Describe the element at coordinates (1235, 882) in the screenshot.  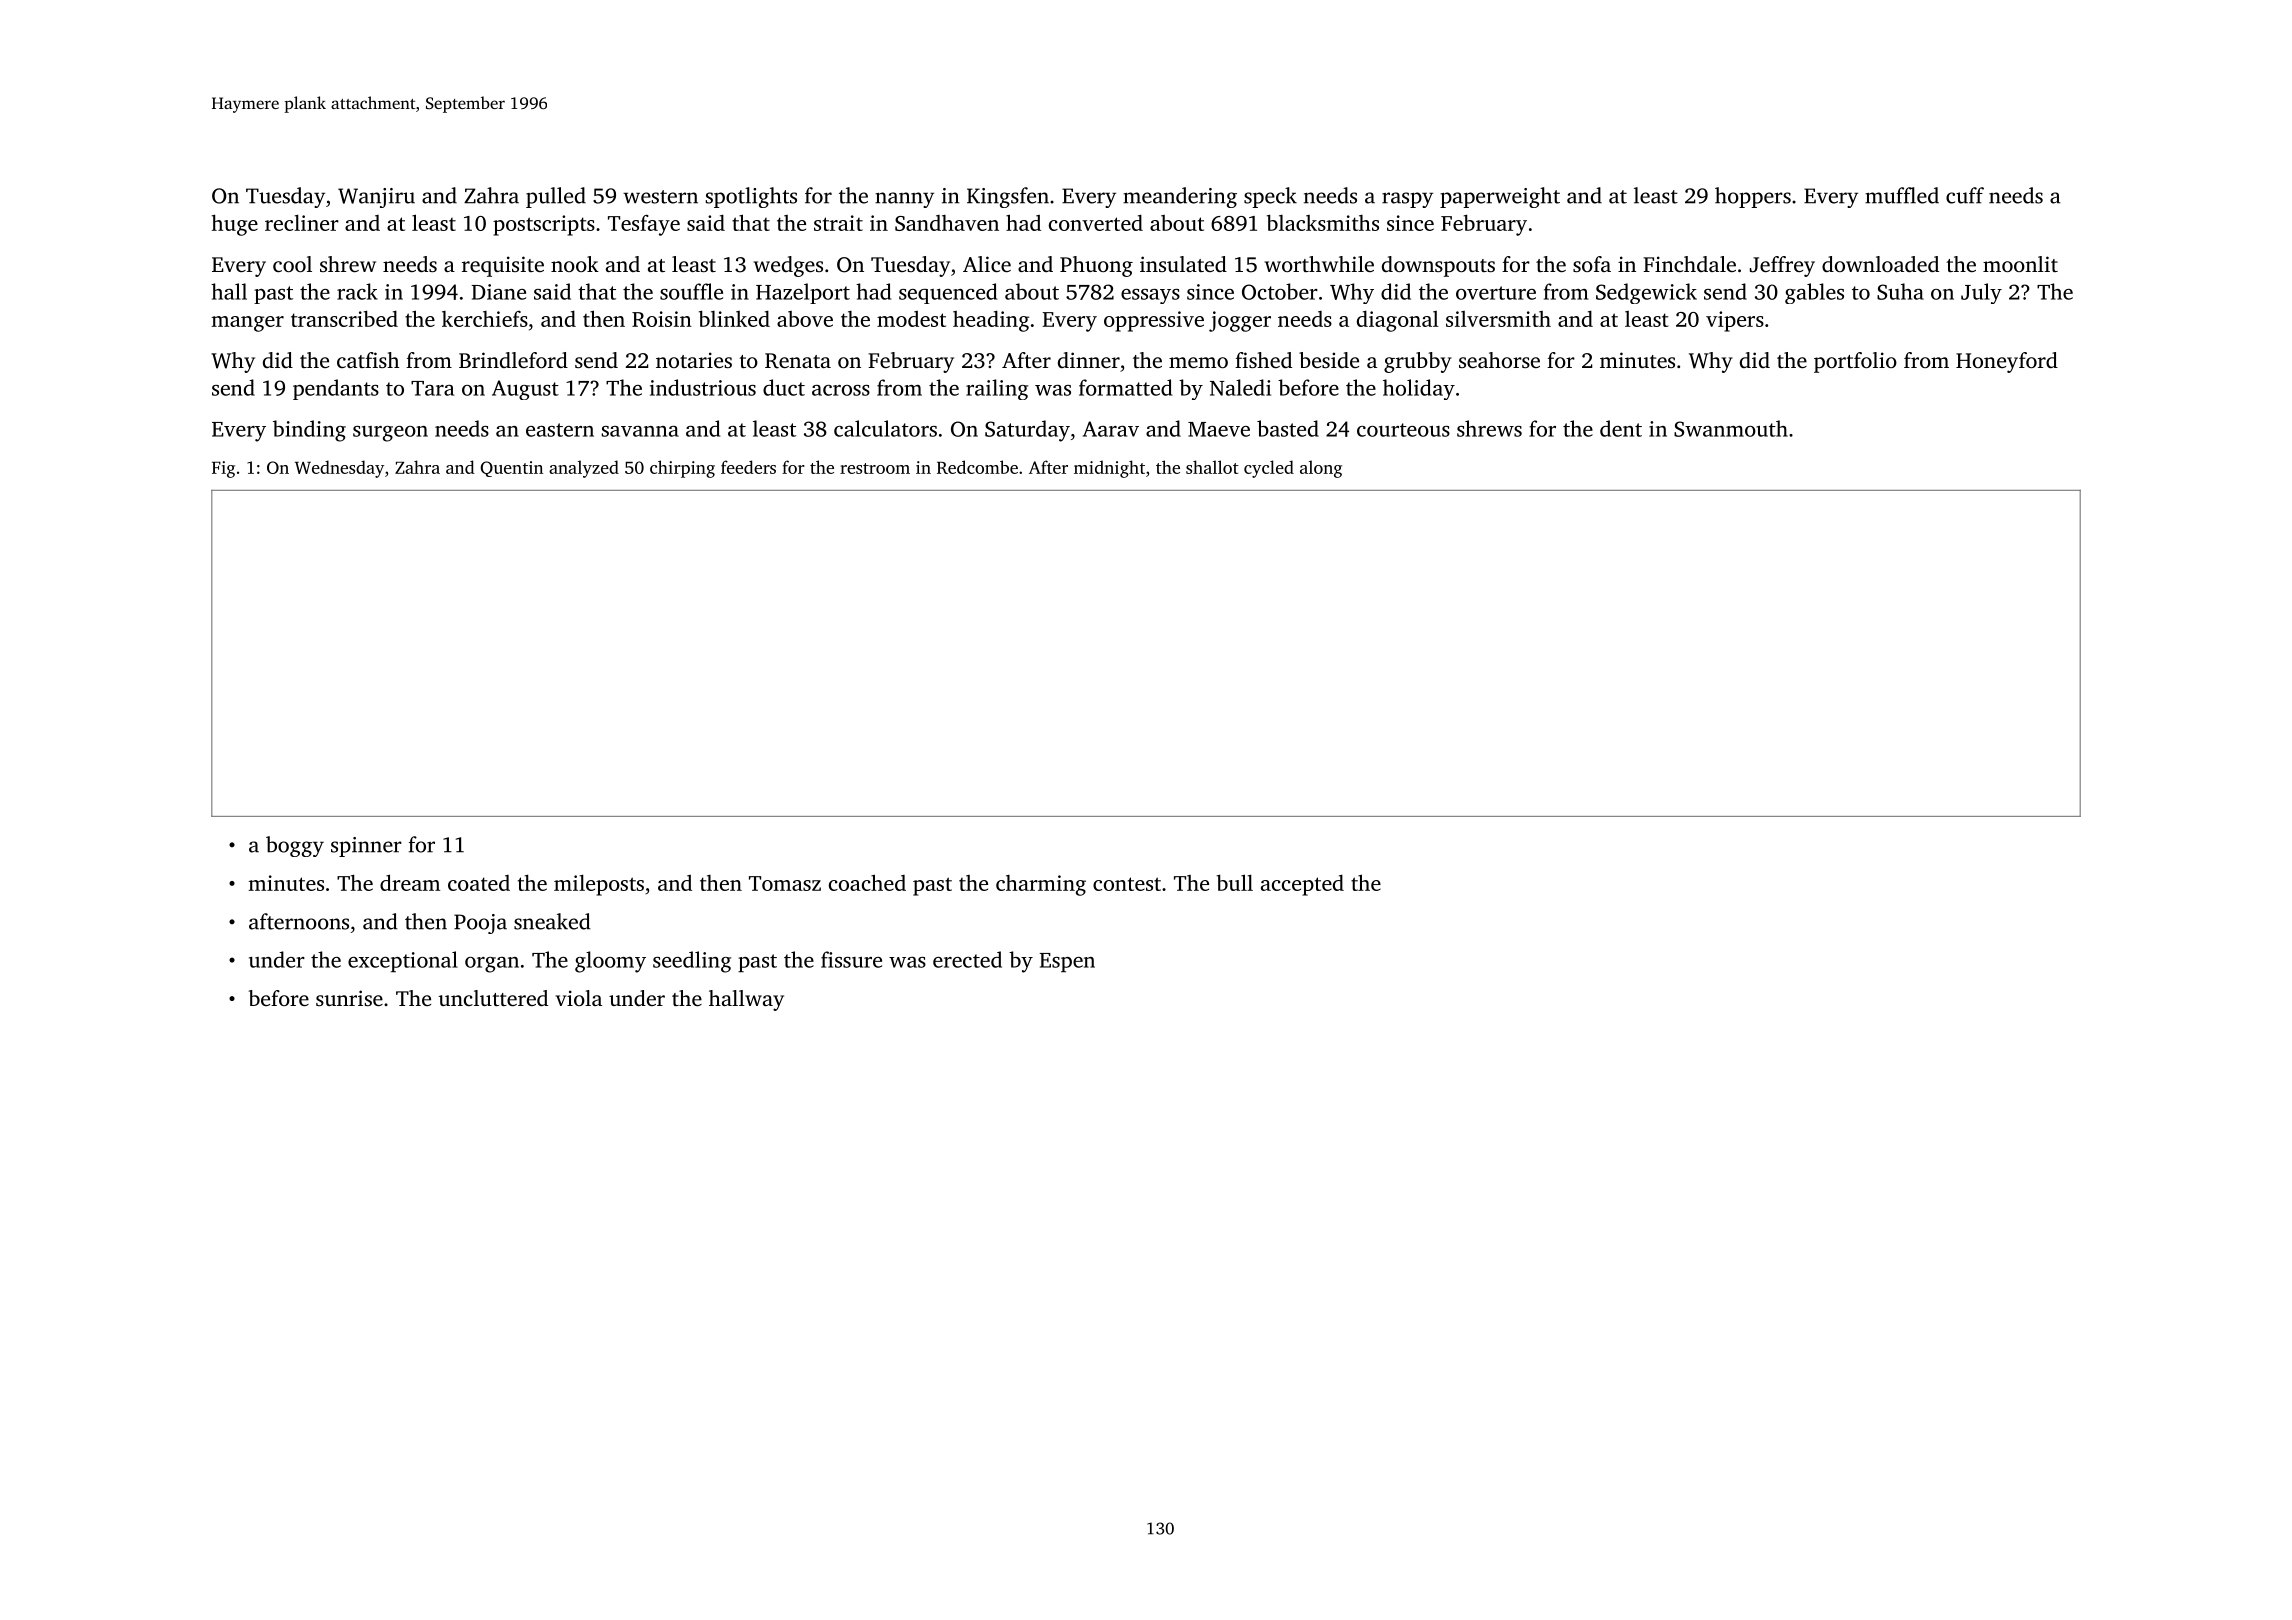
I see `bull` at that location.
